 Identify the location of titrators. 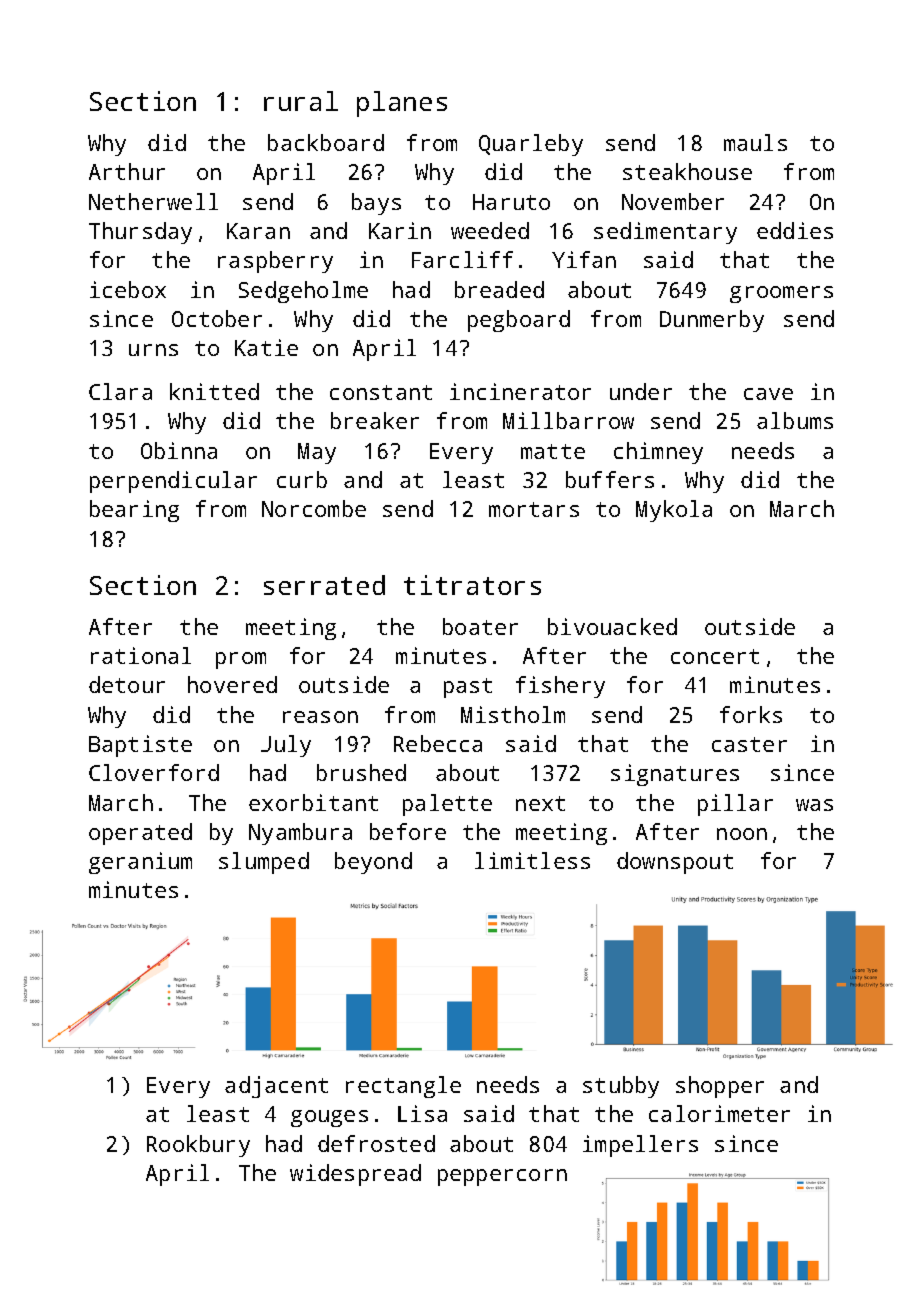
(472, 585).
